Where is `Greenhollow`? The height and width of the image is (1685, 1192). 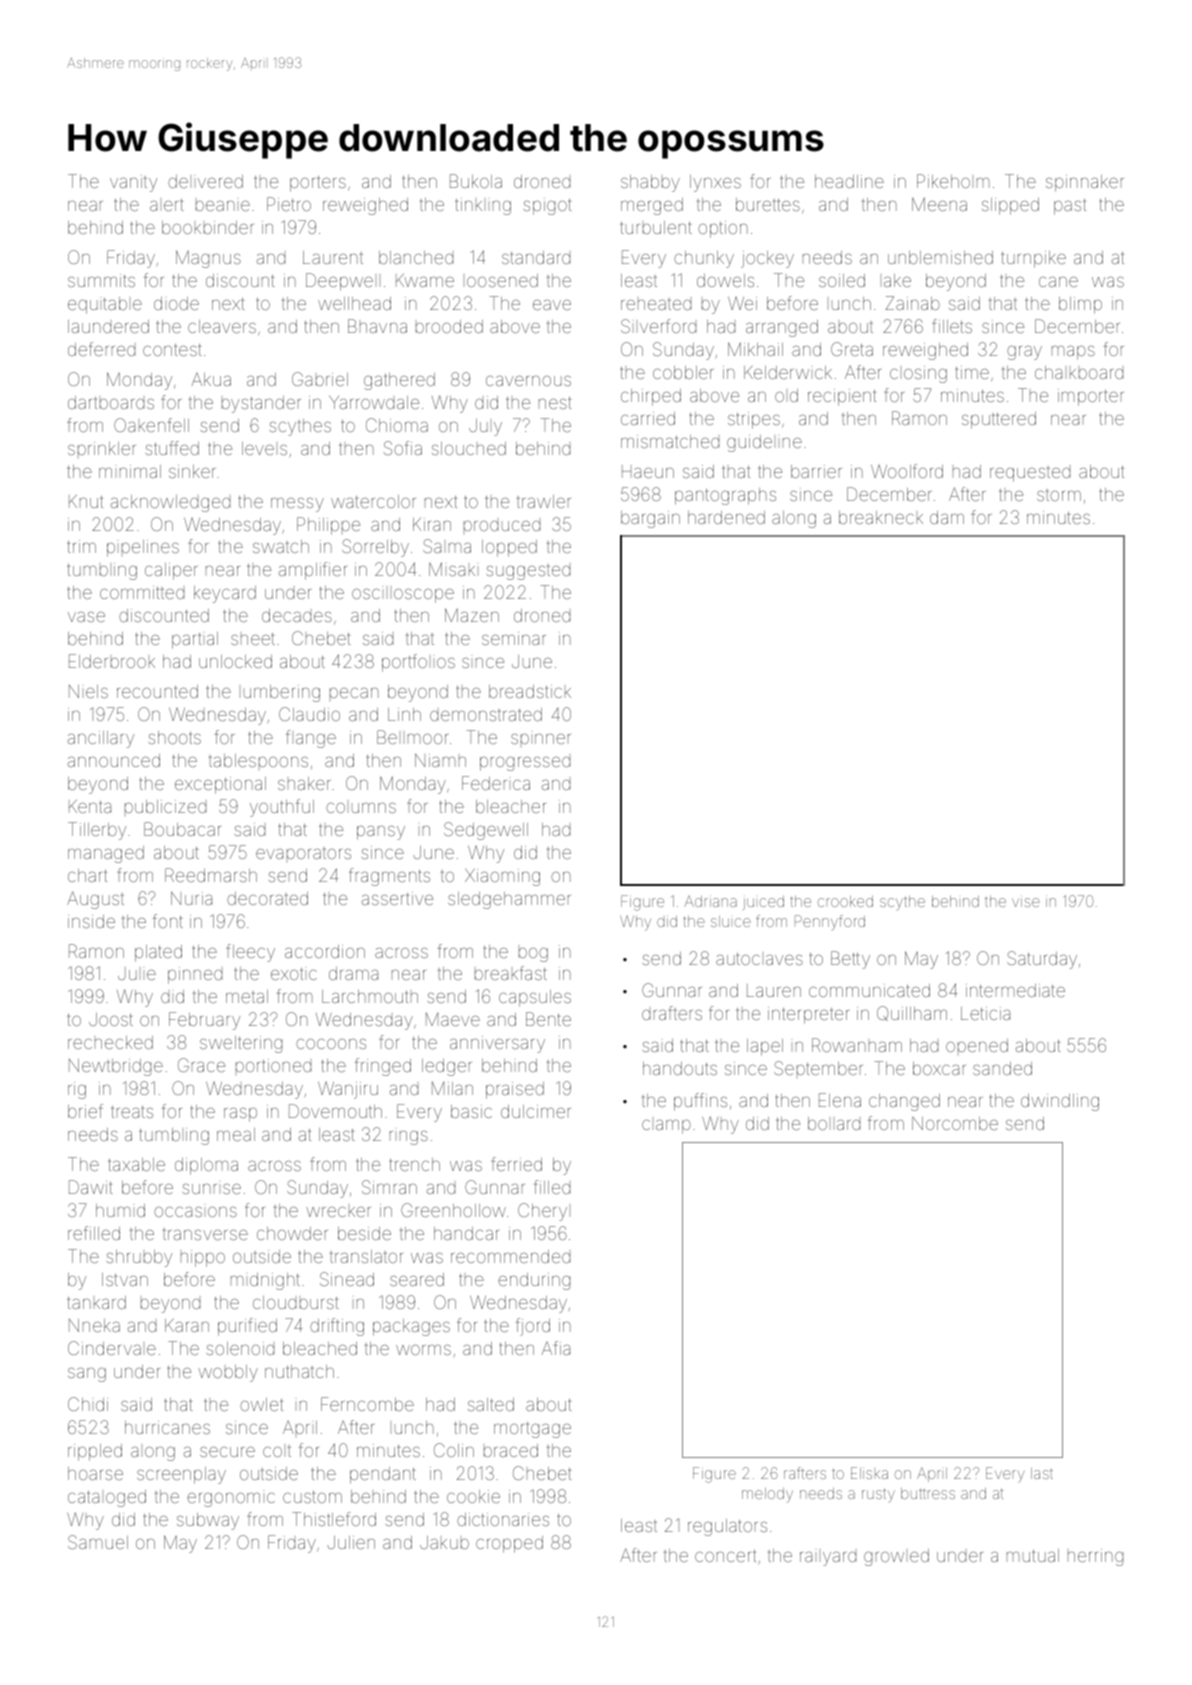 Greenhollow is located at coordinates (453, 1210).
